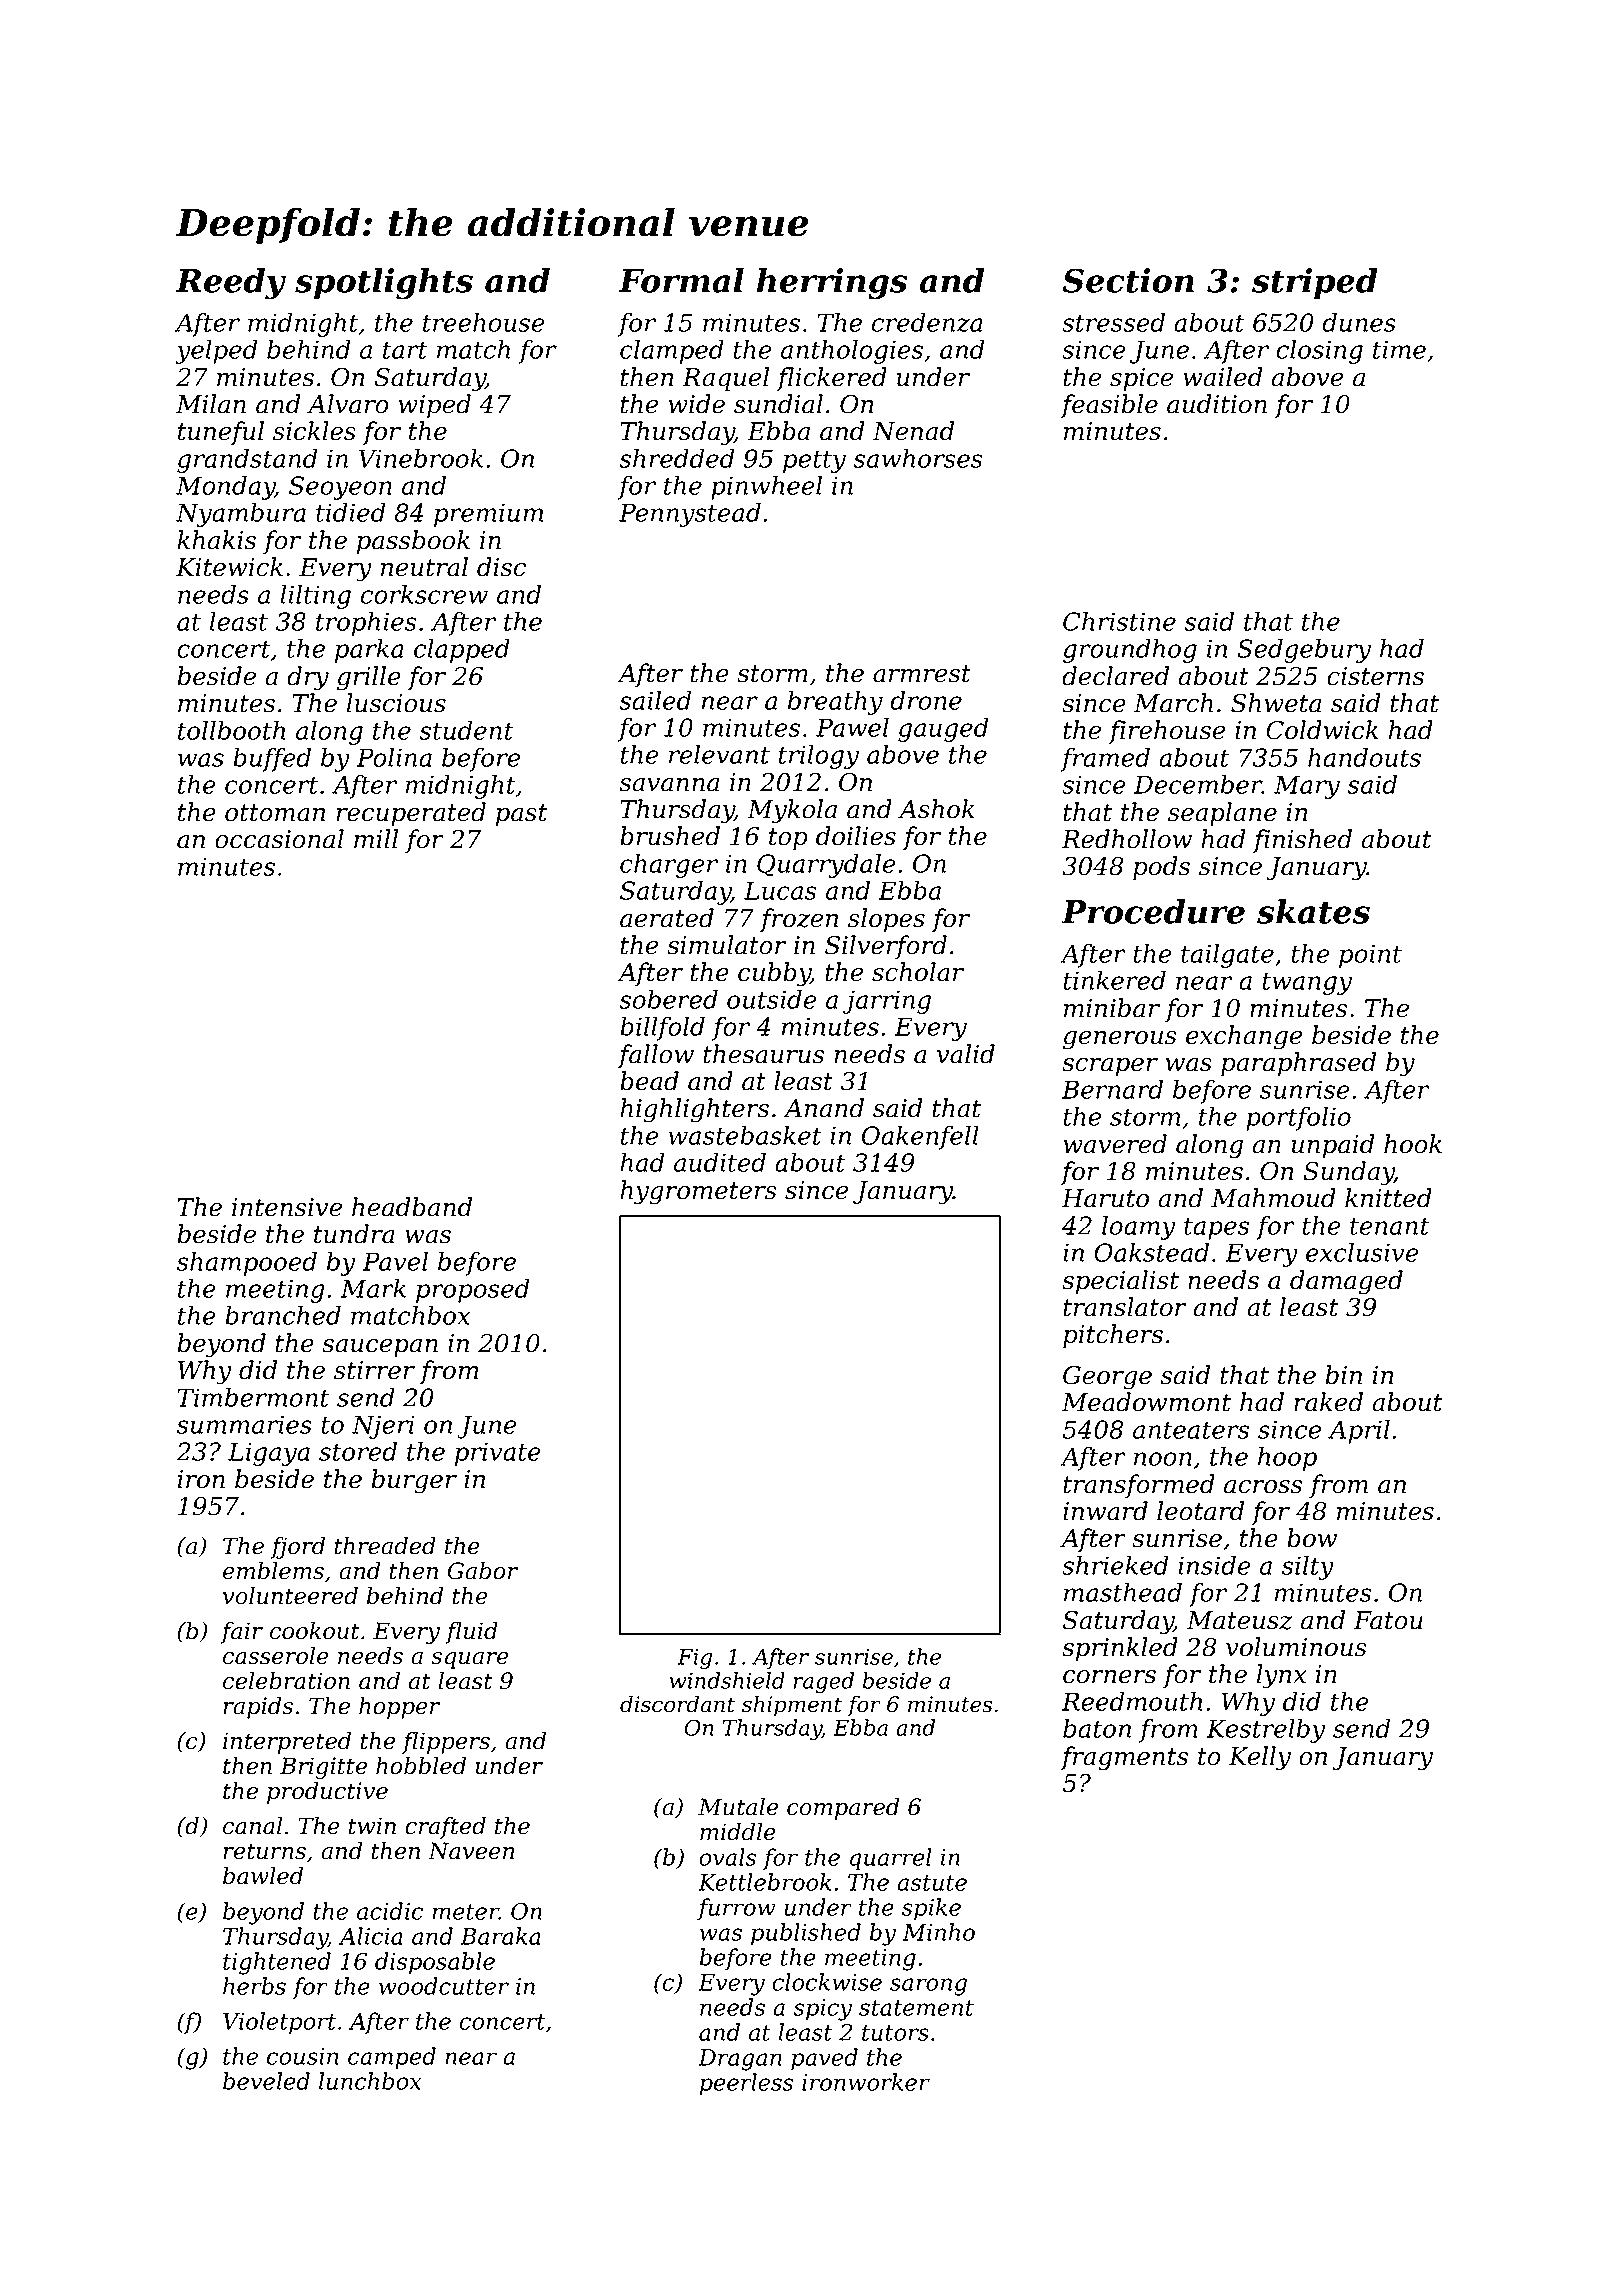 This page has width=1620, height=2292. Describe the element at coordinates (1244, 1037) in the page. I see `exchange` at that location.
